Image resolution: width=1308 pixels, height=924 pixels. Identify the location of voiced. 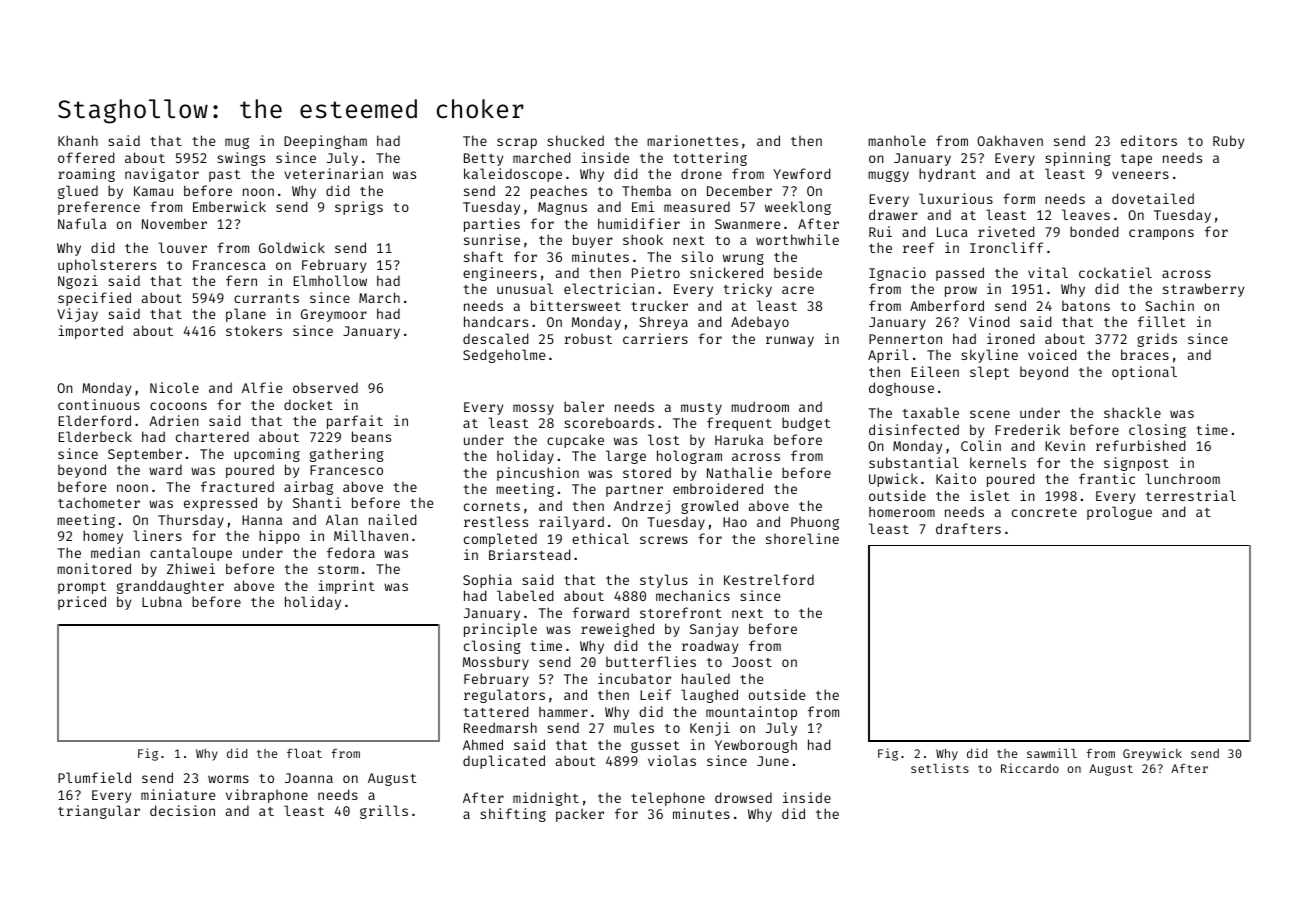
(1052, 354).
